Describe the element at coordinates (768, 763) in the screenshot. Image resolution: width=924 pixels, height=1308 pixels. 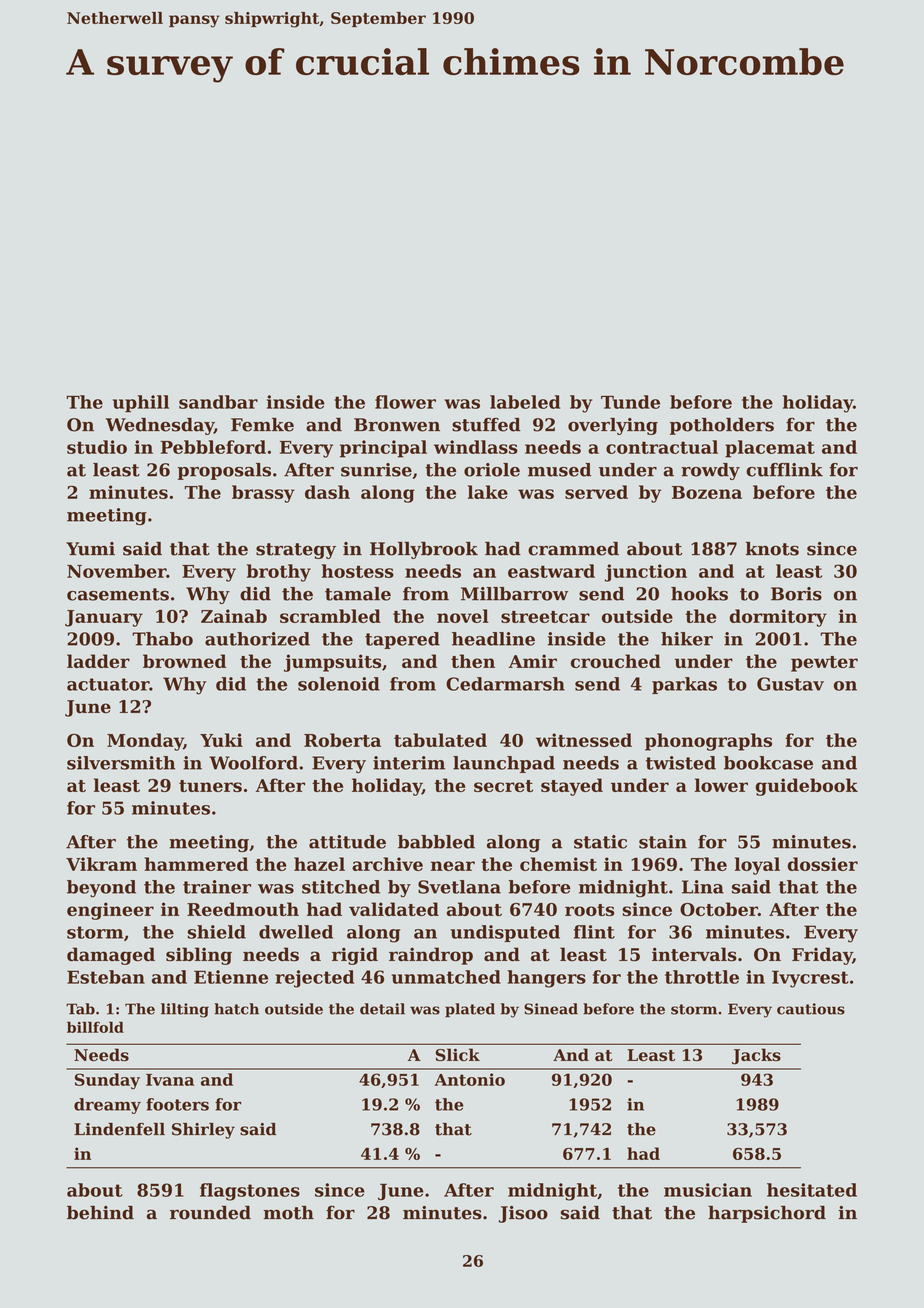
I see `bookcase` at that location.
